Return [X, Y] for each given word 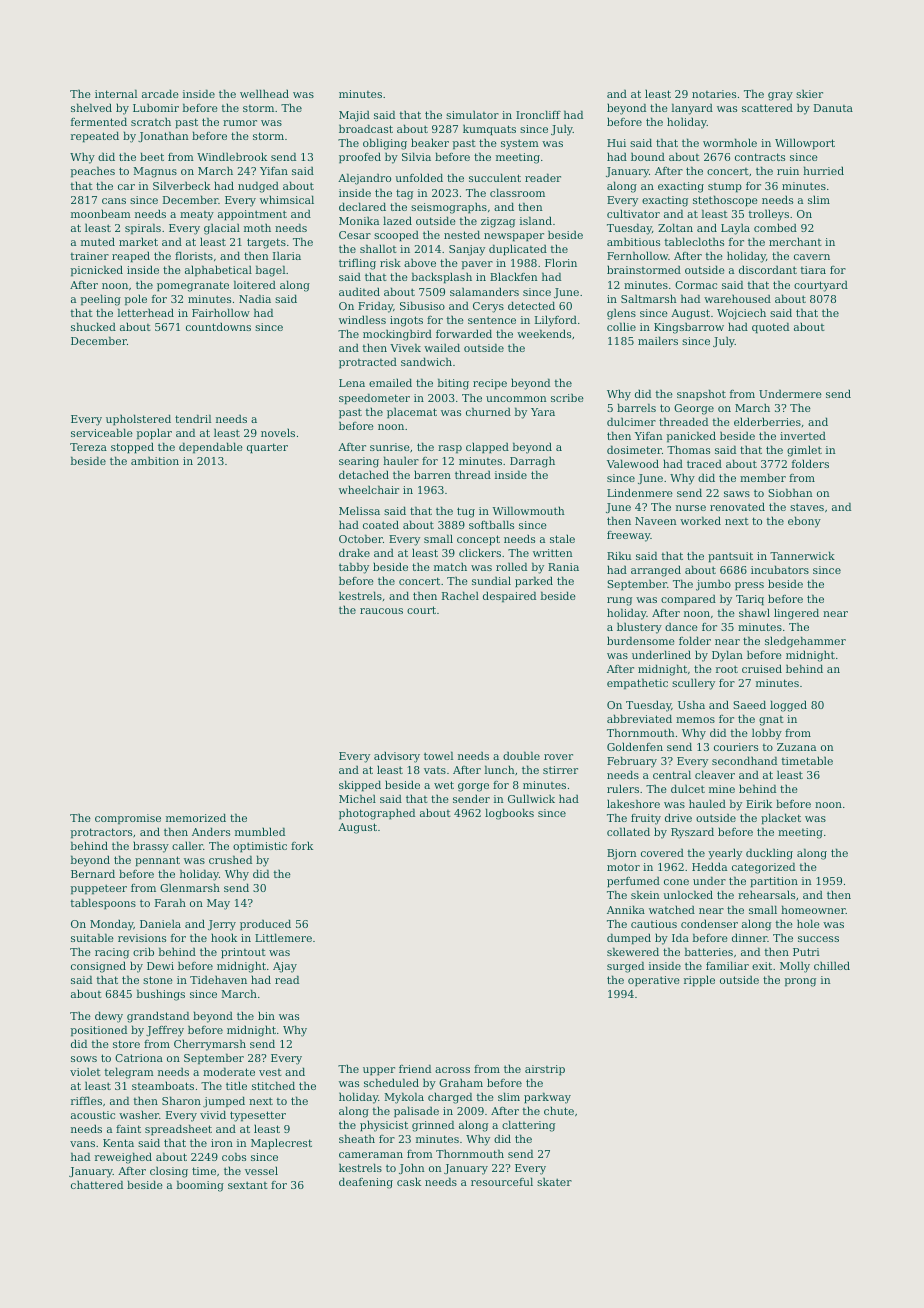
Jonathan [163, 136]
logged [788, 706]
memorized [196, 817]
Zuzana [796, 747]
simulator [472, 114]
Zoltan [675, 227]
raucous [381, 611]
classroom [517, 192]
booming [200, 1186]
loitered [254, 284]
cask [409, 1181]
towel [438, 755]
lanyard [692, 109]
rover [558, 757]
